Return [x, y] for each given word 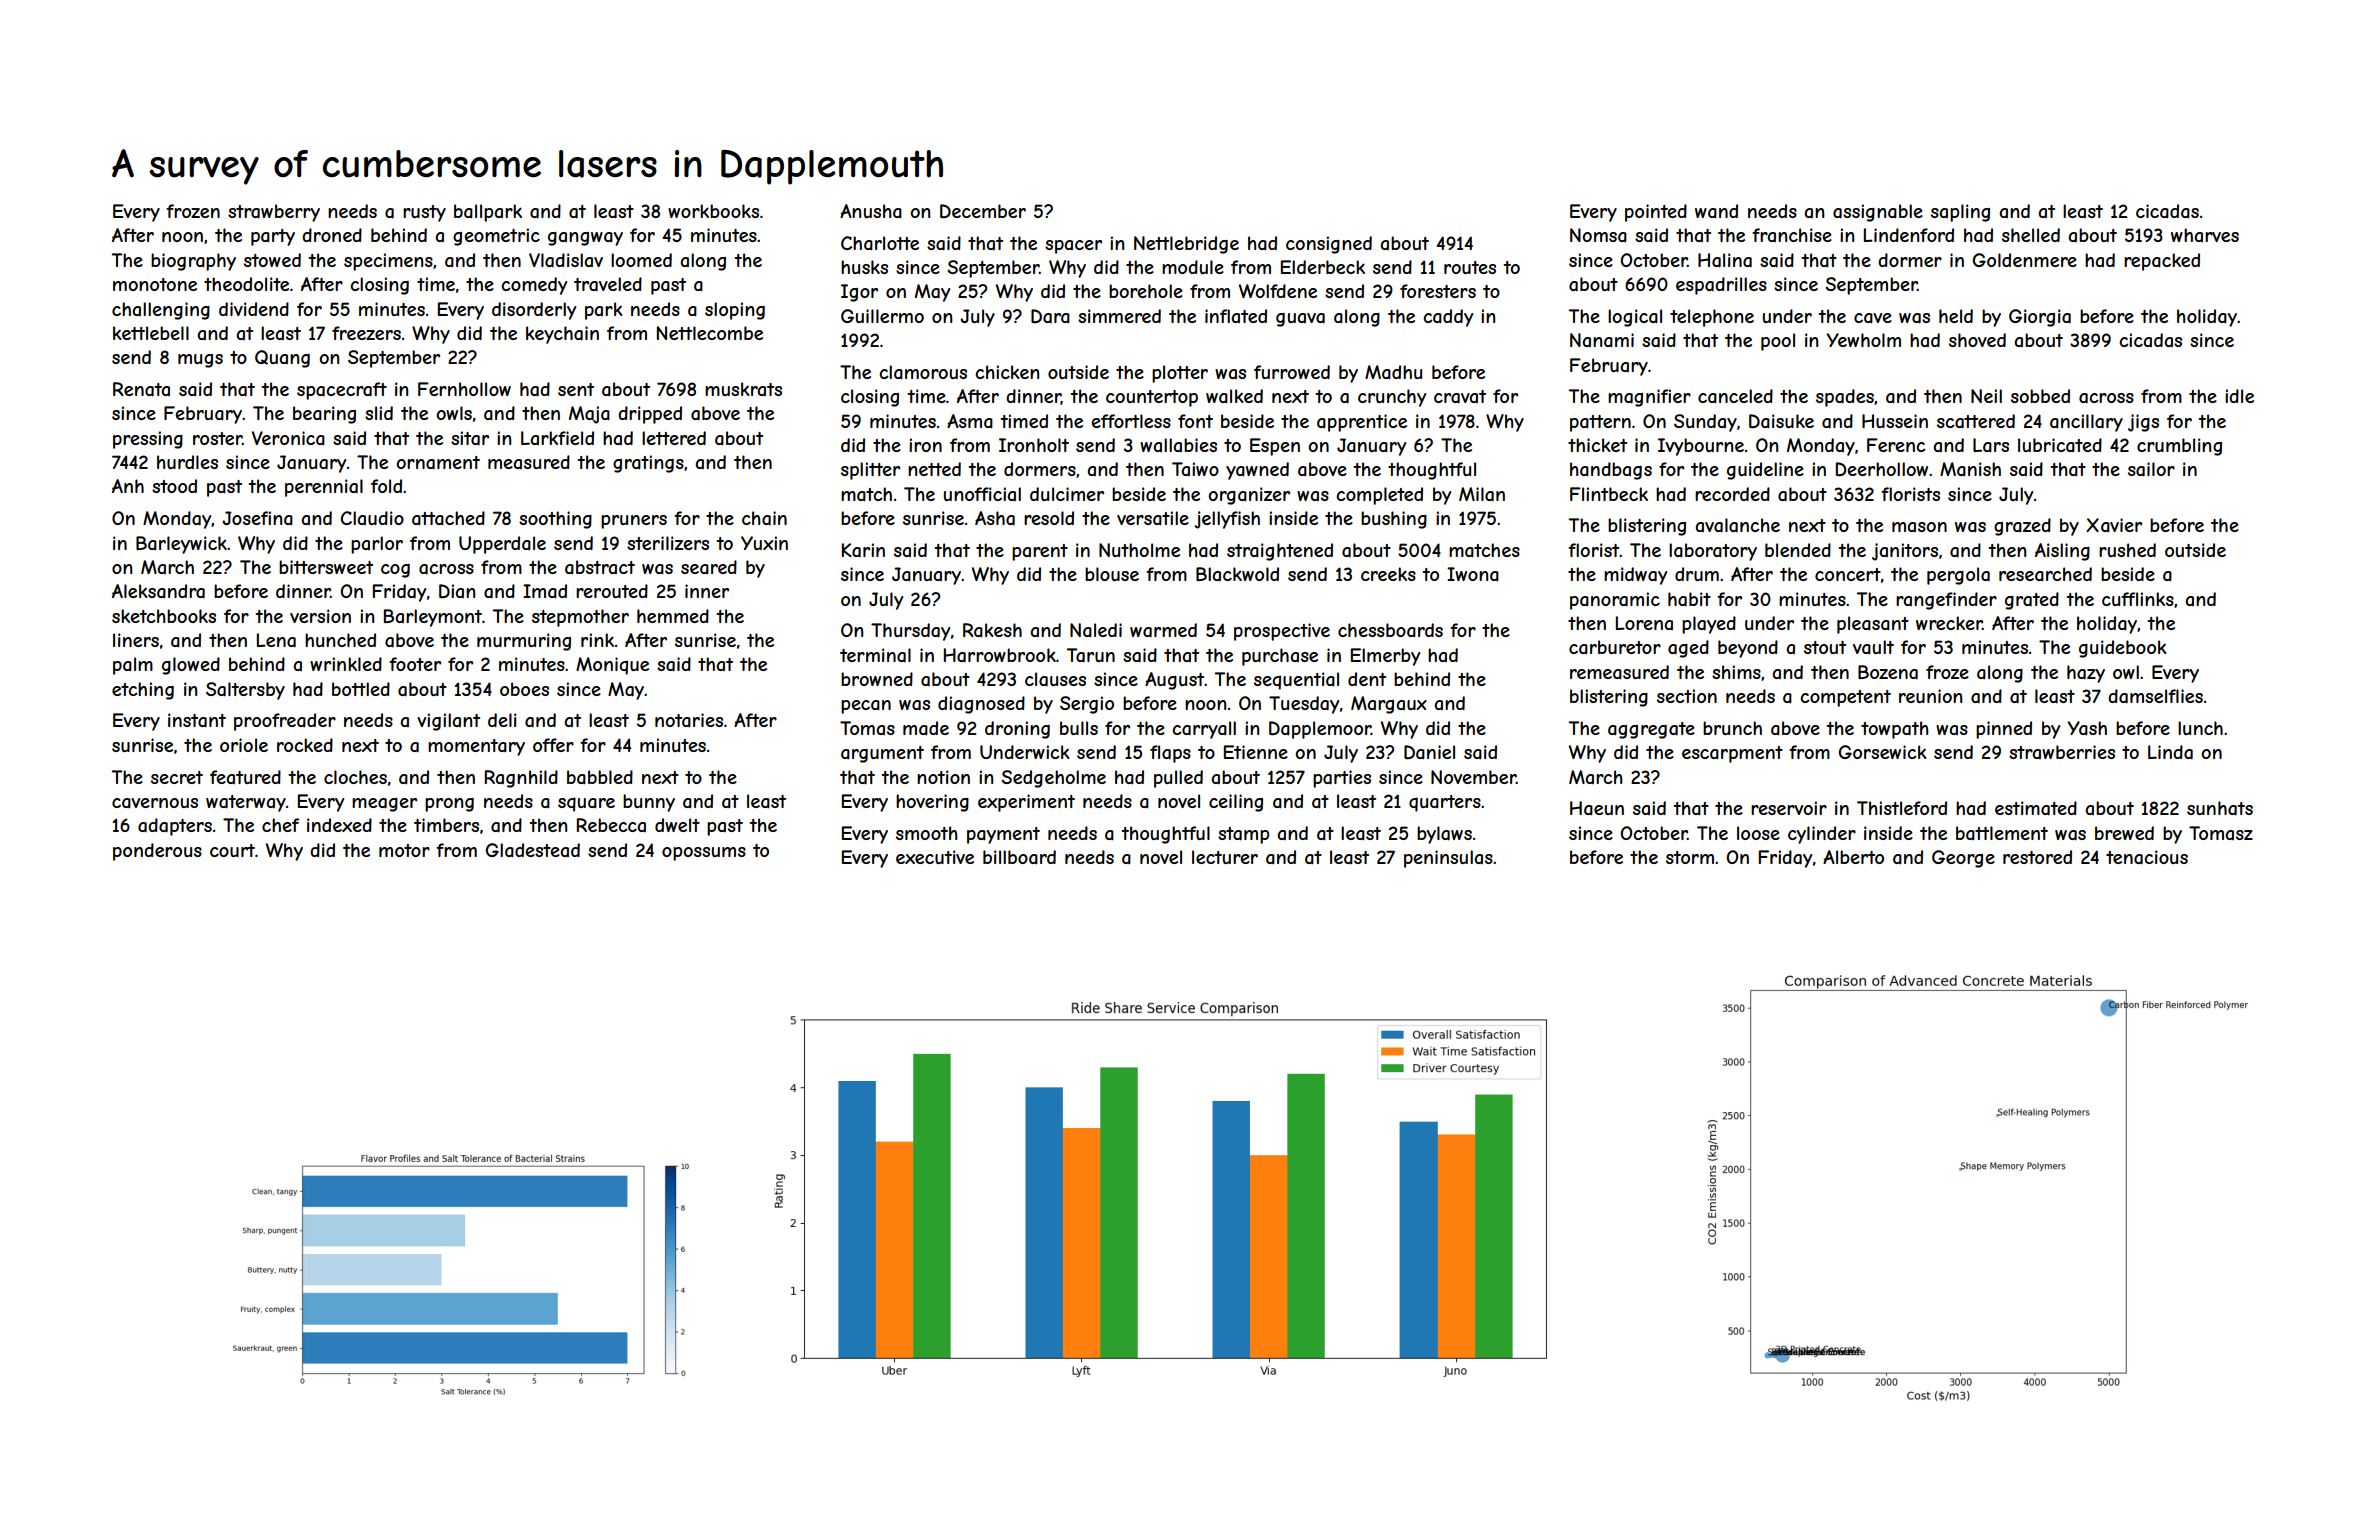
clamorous [923, 372]
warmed [1163, 630]
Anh [128, 486]
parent [1040, 552]
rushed [2127, 550]
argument [882, 754]
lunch [2200, 728]
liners [136, 640]
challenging [161, 311]
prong [449, 805]
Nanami [1602, 340]
